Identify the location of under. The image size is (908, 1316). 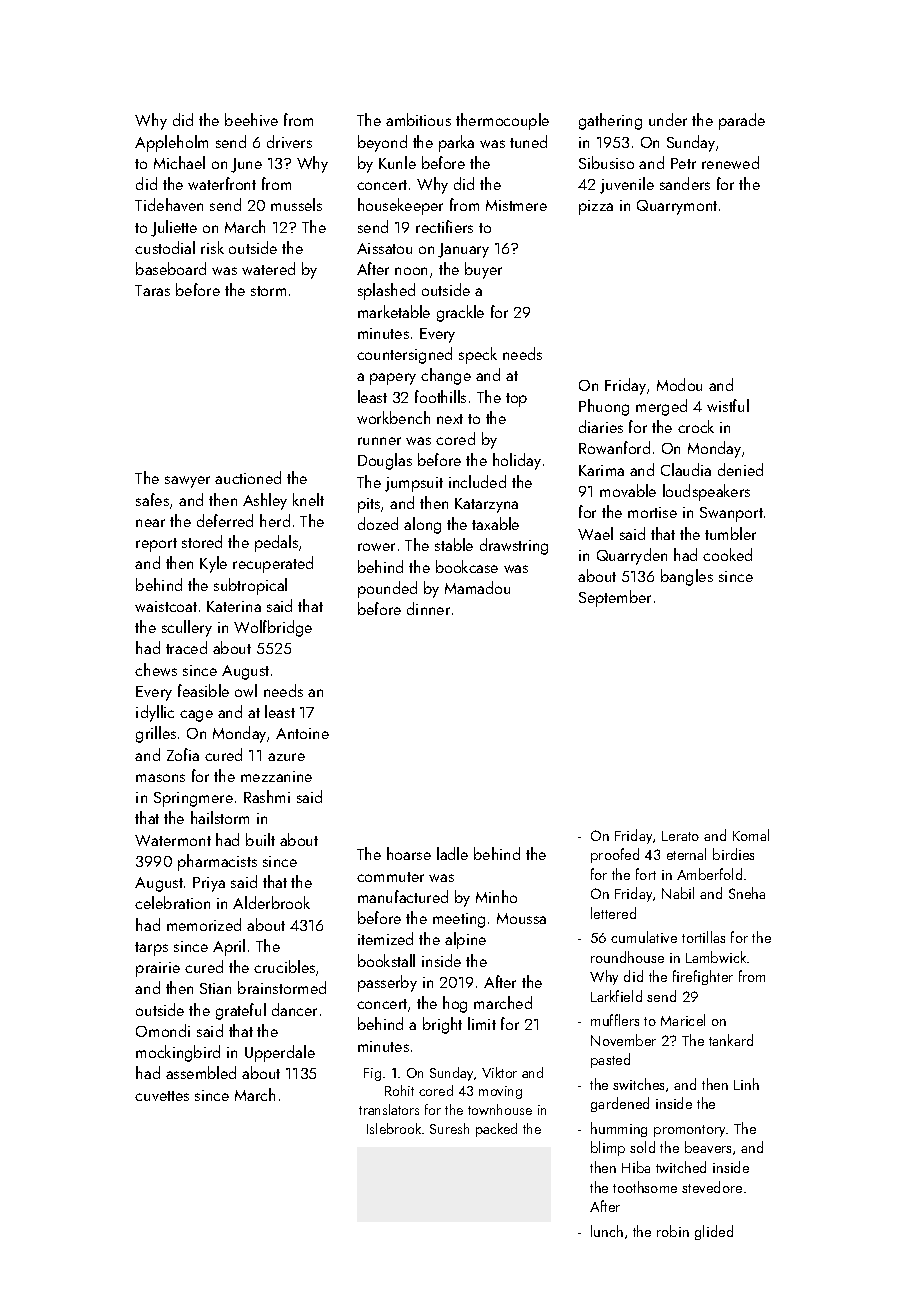
(668, 119).
